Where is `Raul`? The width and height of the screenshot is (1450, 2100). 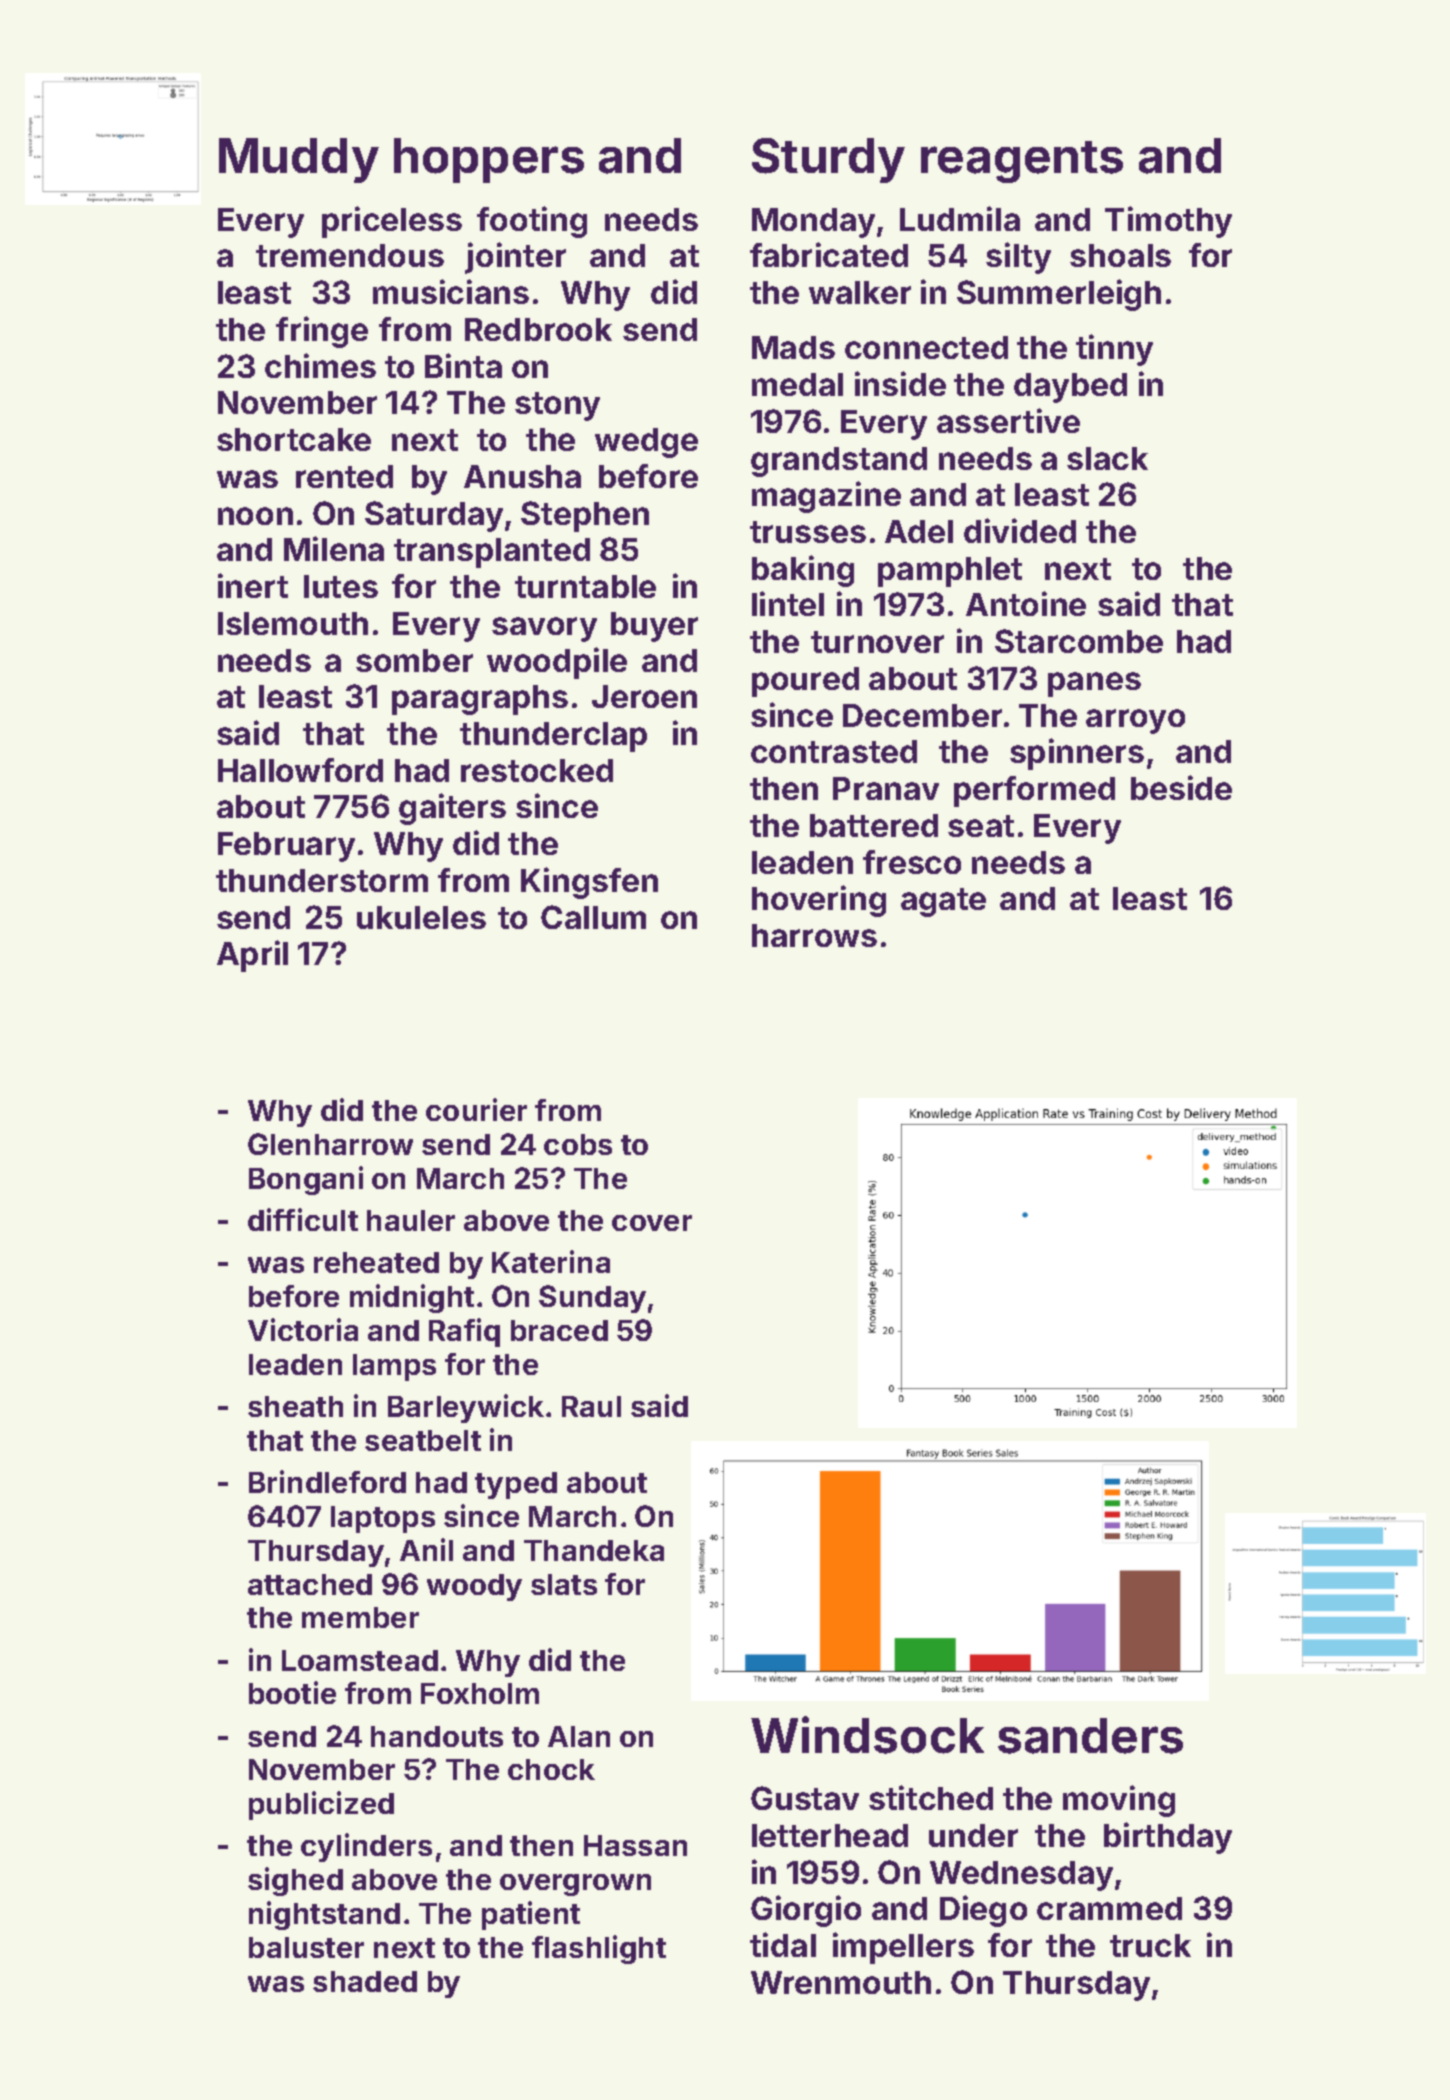 Raul is located at coordinates (591, 1406).
